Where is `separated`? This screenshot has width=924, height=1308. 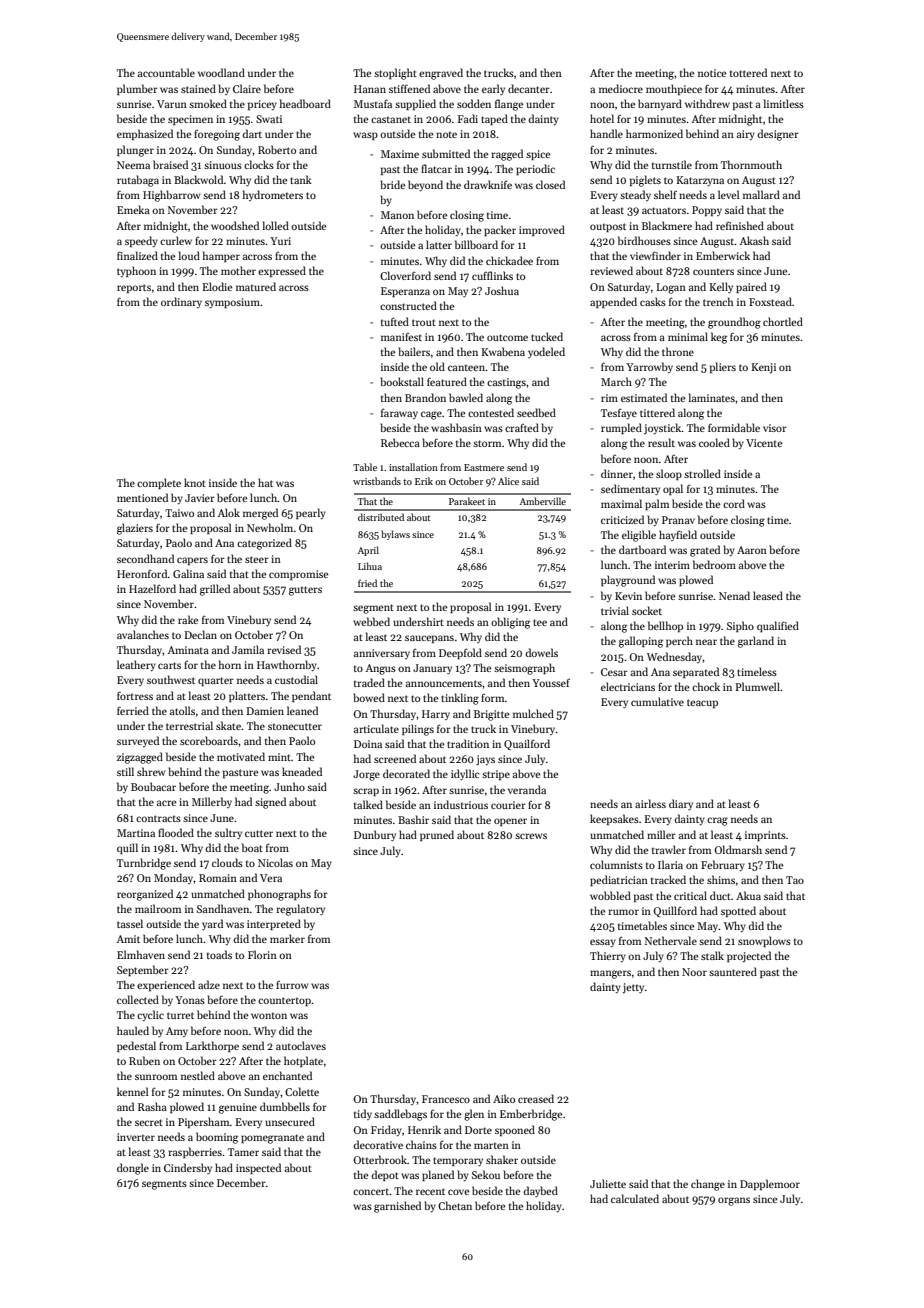
separated is located at coordinates (696, 672).
